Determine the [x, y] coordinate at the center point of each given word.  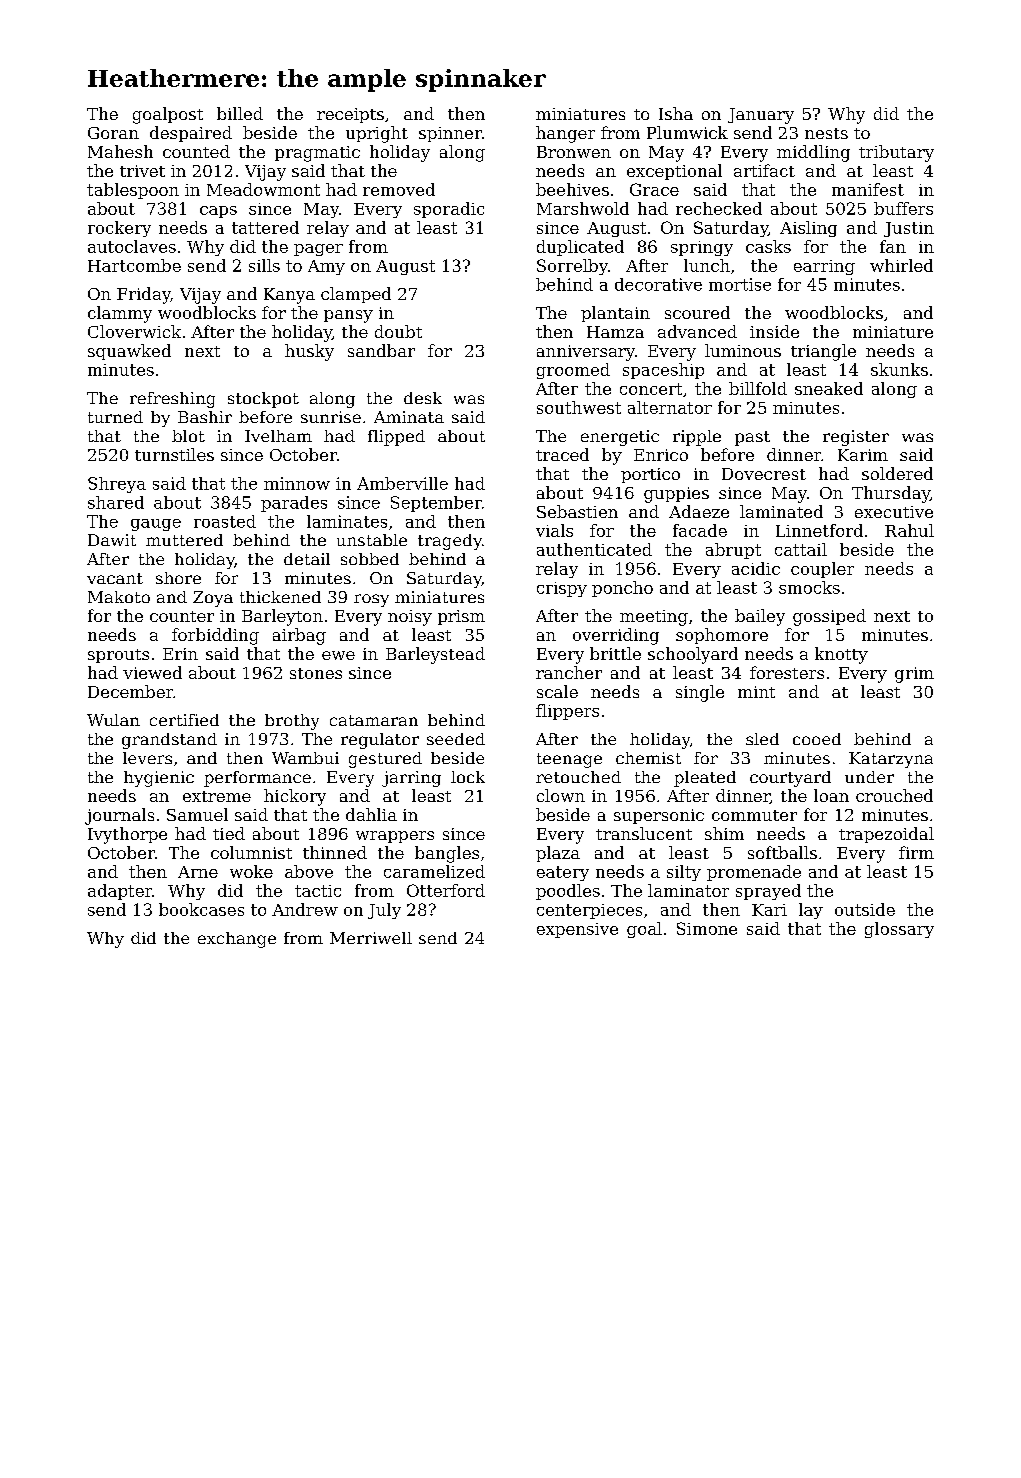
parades [294, 504]
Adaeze [699, 511]
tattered [265, 227]
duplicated [580, 248]
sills [264, 265]
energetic [620, 438]
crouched [894, 795]
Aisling [808, 229]
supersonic [659, 816]
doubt [398, 331]
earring [824, 267]
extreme [217, 796]
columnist [251, 852]
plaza [558, 854]
